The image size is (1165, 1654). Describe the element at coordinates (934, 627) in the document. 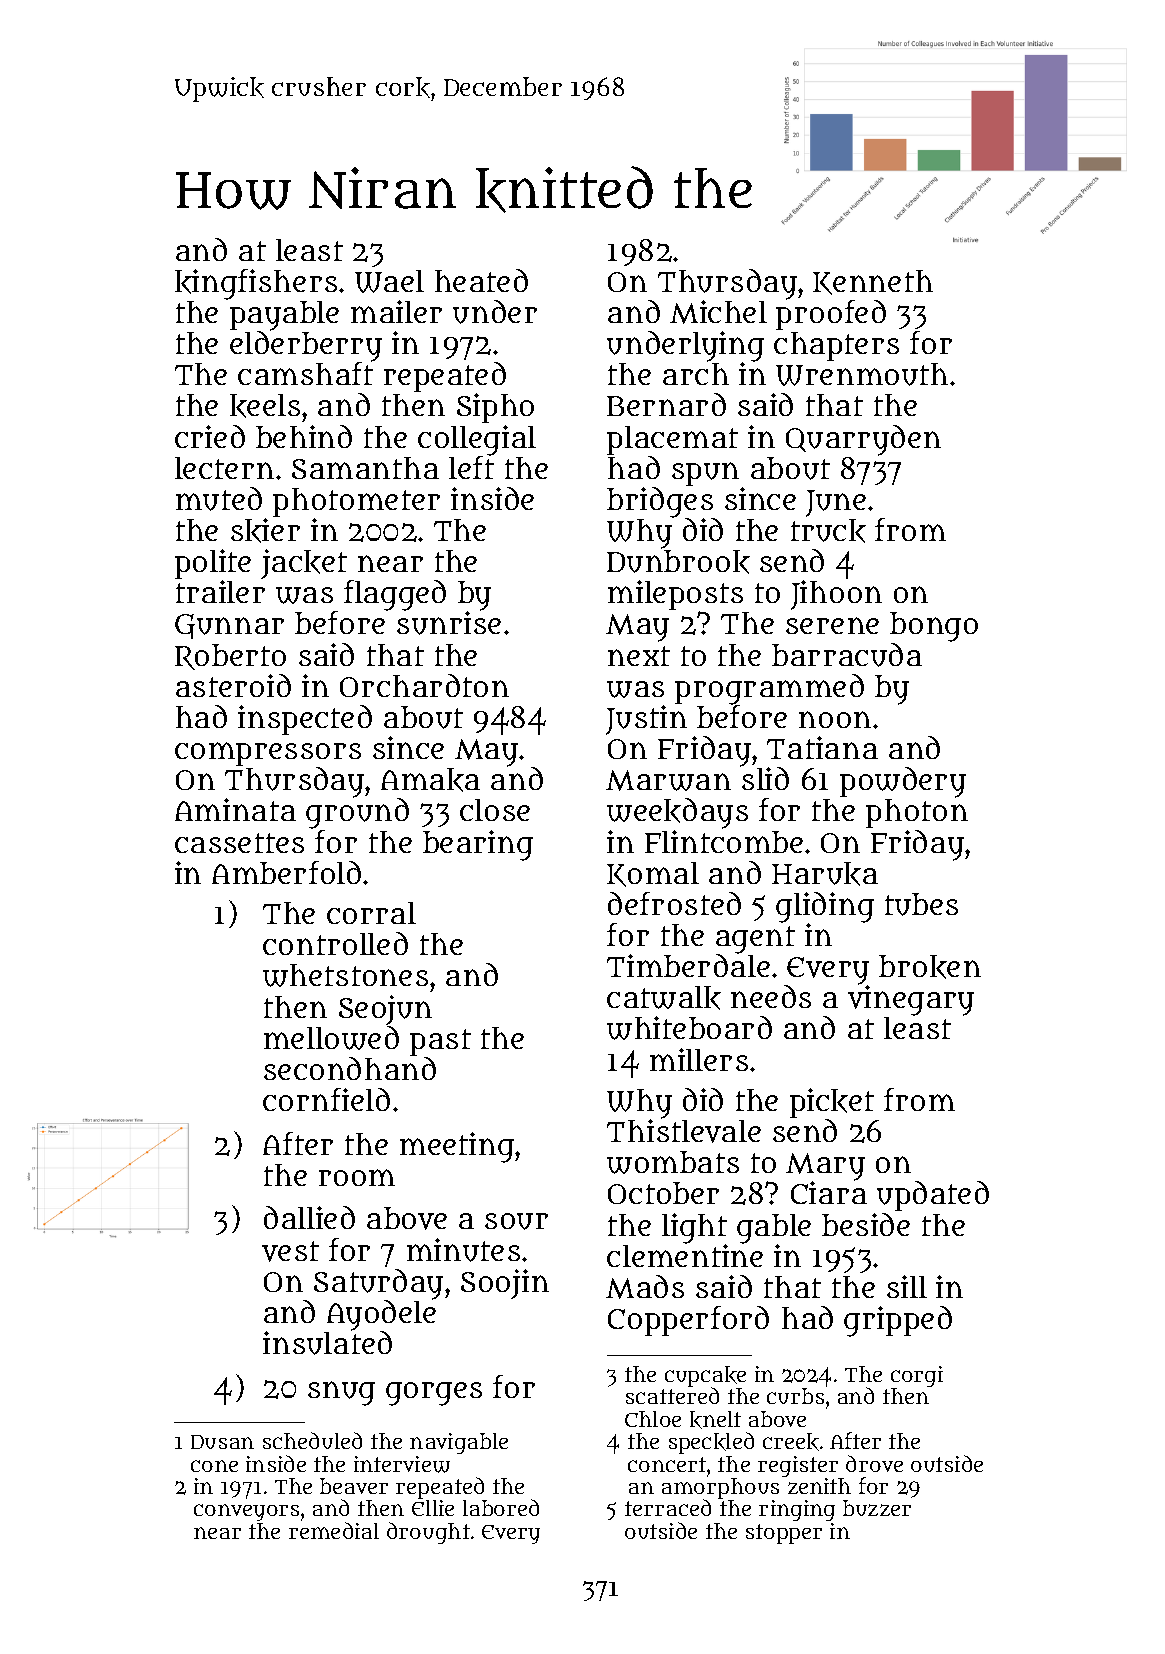

I see `bongo` at that location.
